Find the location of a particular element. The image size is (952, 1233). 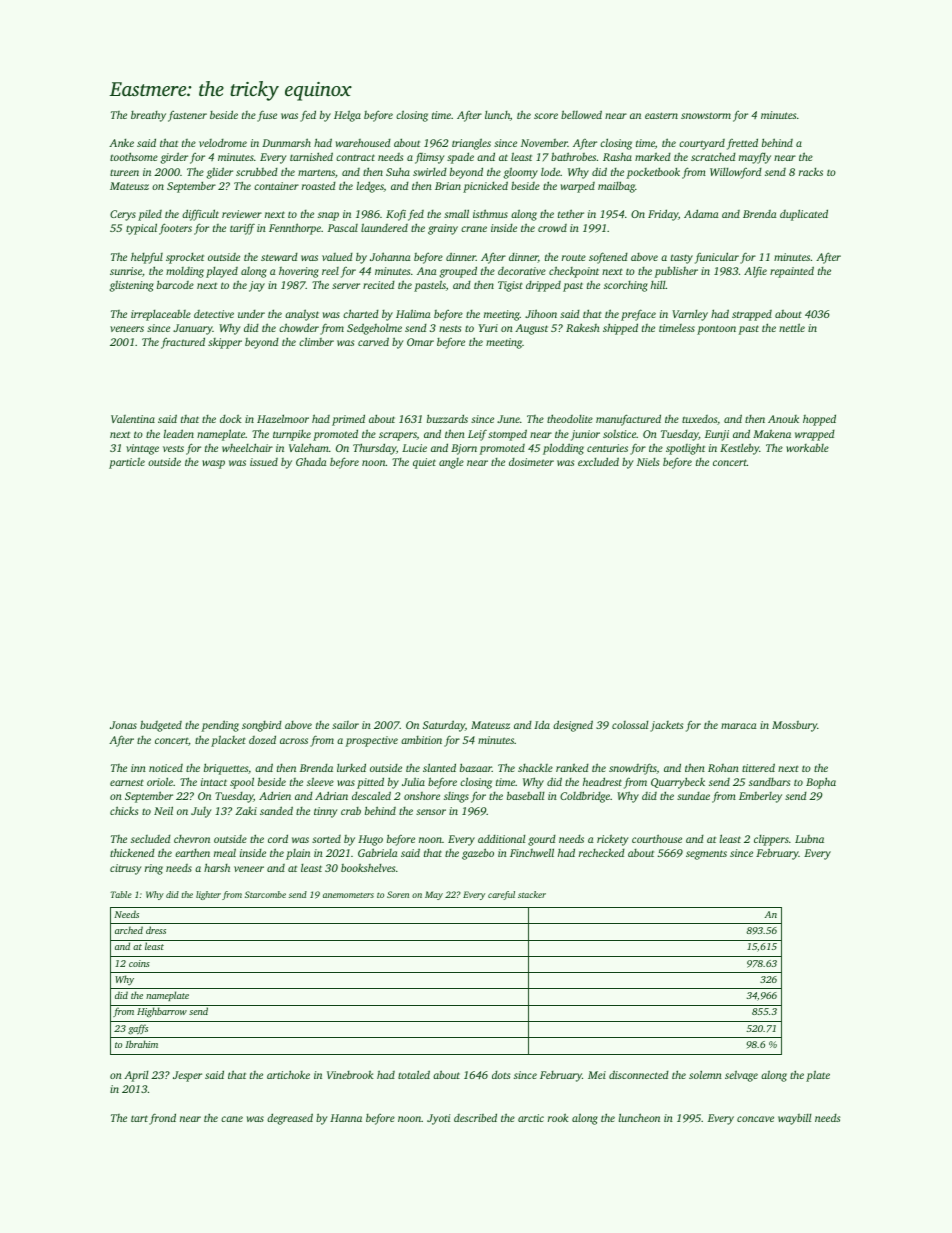

snowstorm is located at coordinates (706, 115).
